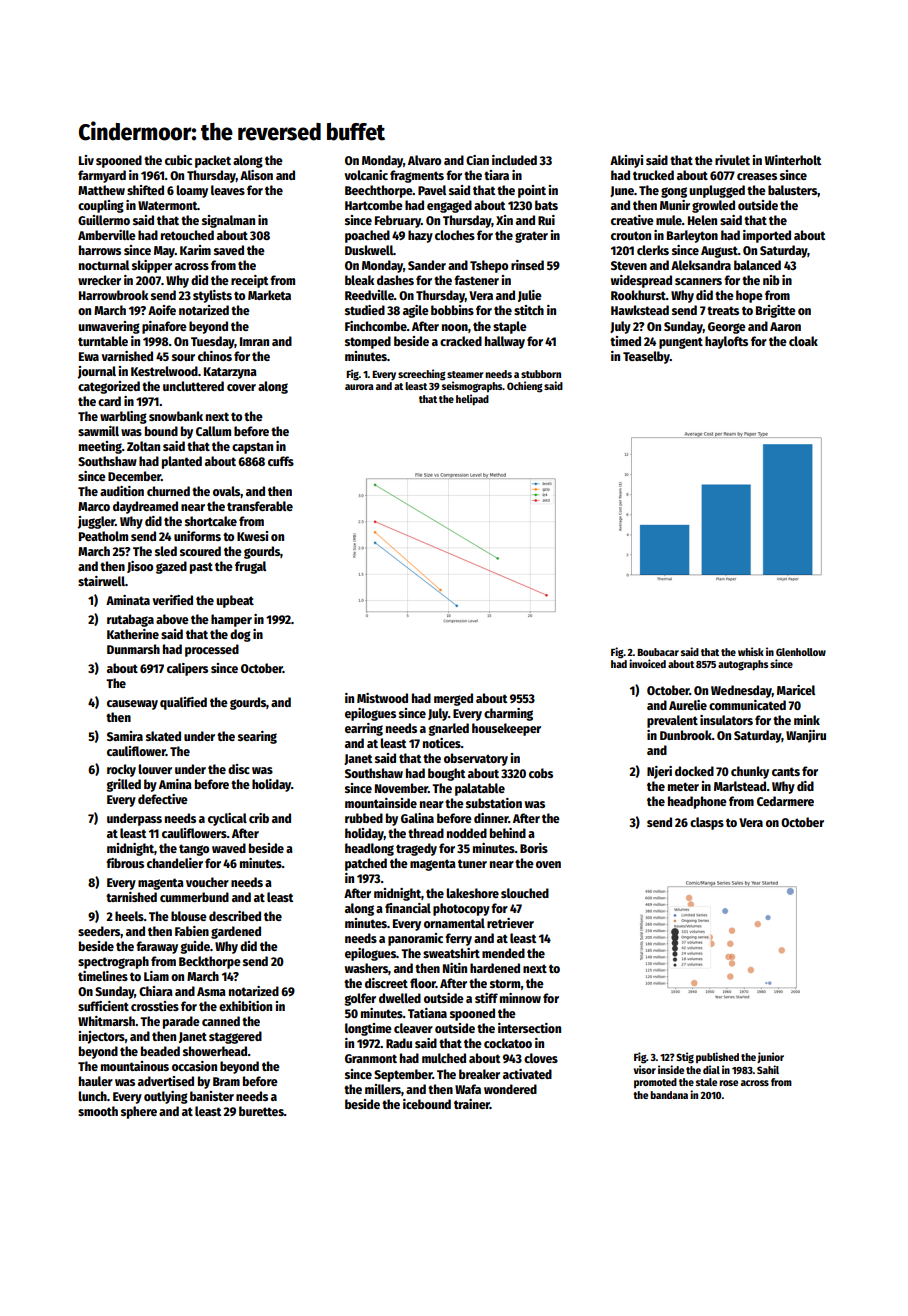  Describe the element at coordinates (359, 387) in the document. I see `aurora` at that location.
